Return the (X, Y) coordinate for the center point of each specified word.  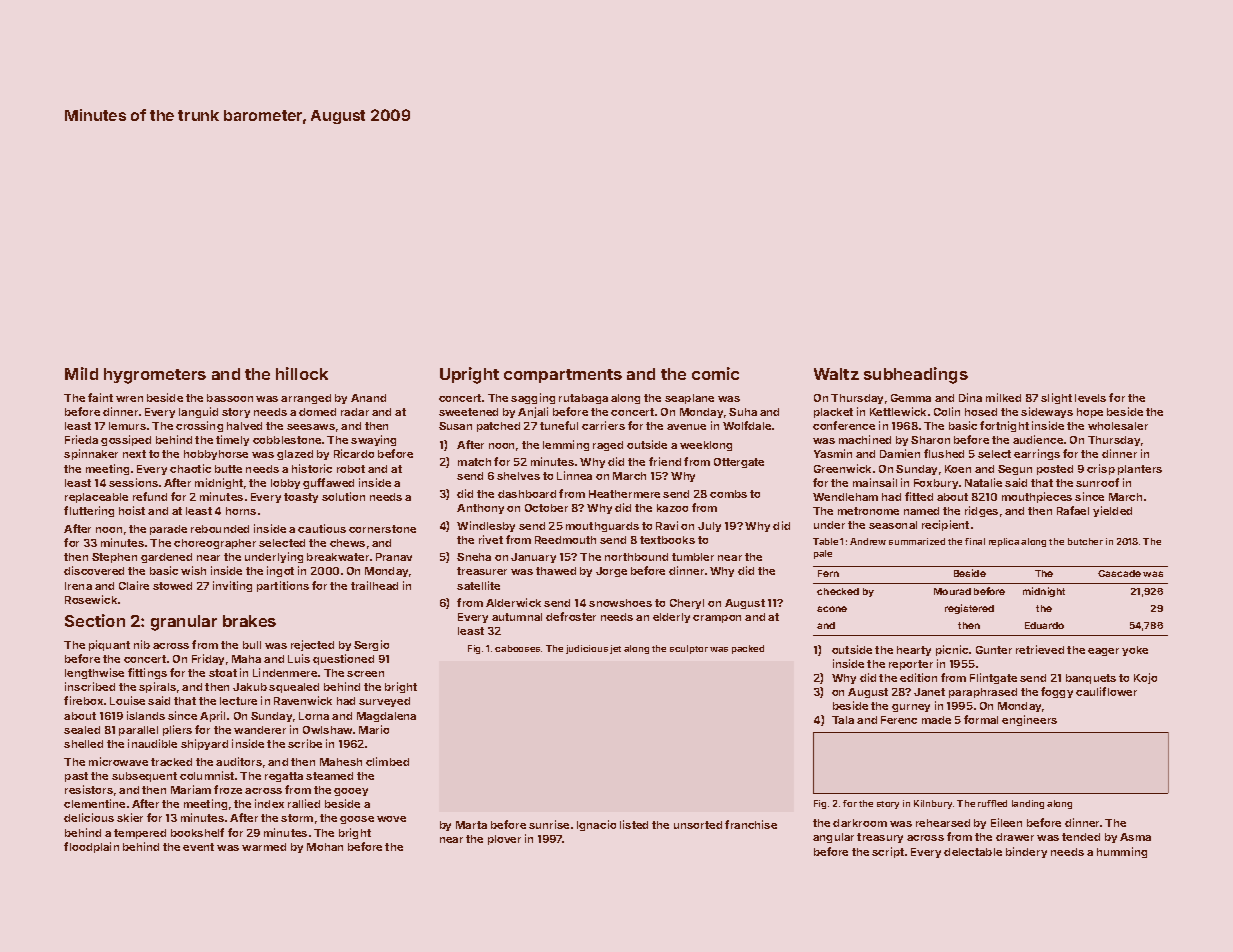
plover (504, 840)
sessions (133, 482)
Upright (469, 375)
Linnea (574, 475)
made (936, 720)
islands (146, 715)
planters (1140, 470)
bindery (1026, 852)
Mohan (325, 847)
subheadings (916, 375)
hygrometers (155, 376)
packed (748, 649)
